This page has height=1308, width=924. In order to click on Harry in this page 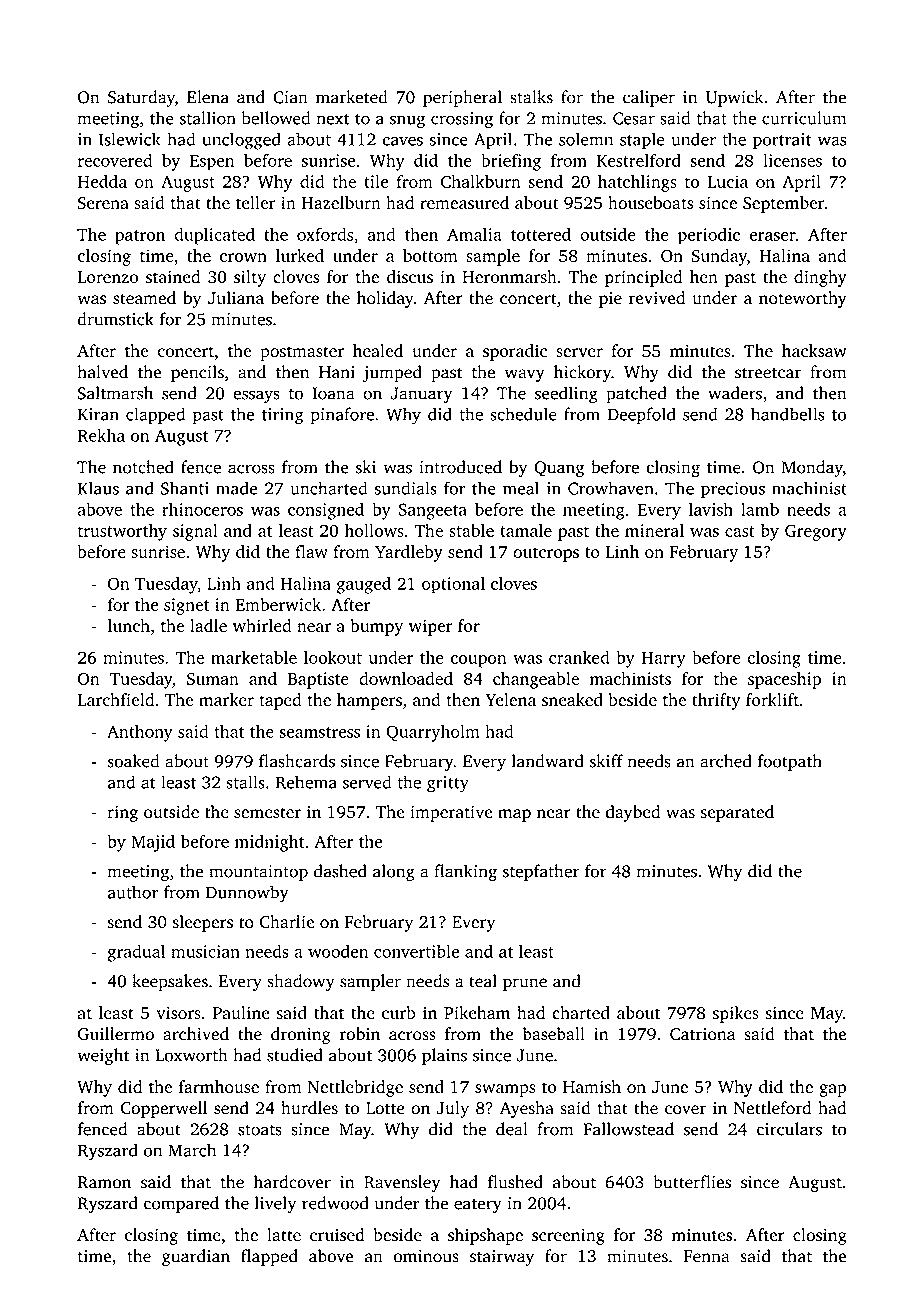, I will do `click(664, 660)`.
